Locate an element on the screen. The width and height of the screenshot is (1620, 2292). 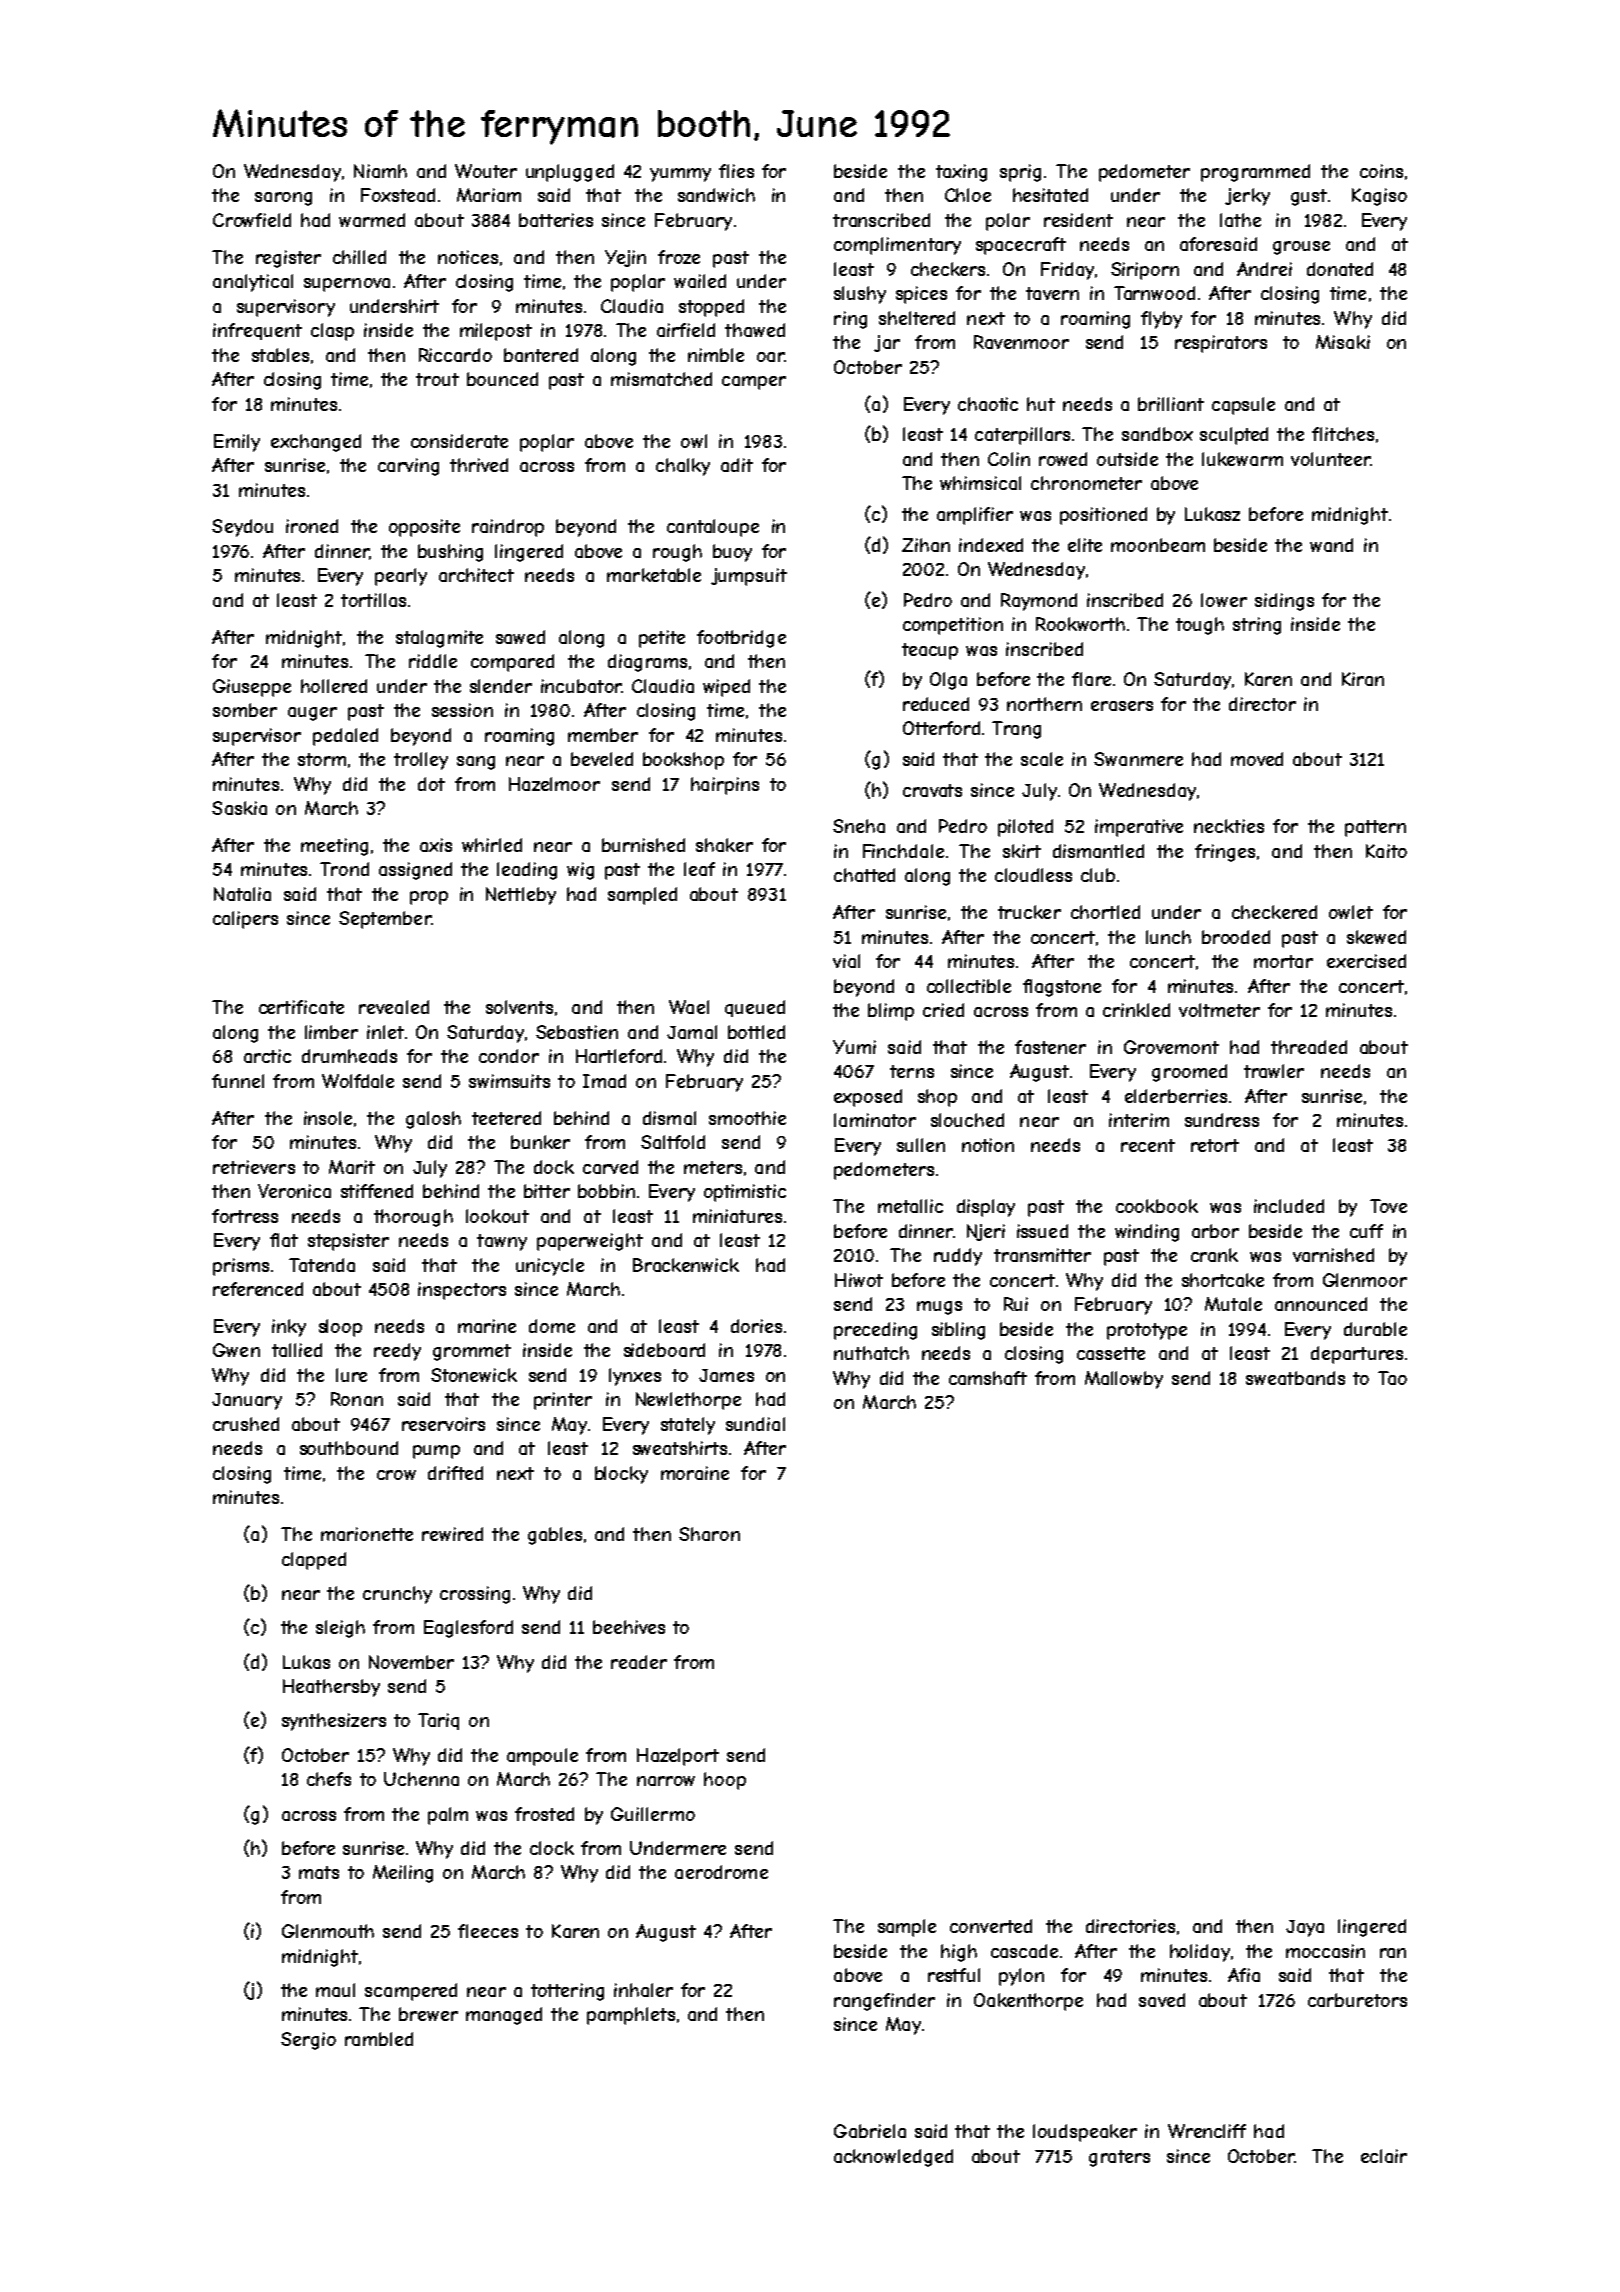
chortled is located at coordinates (1105, 912).
